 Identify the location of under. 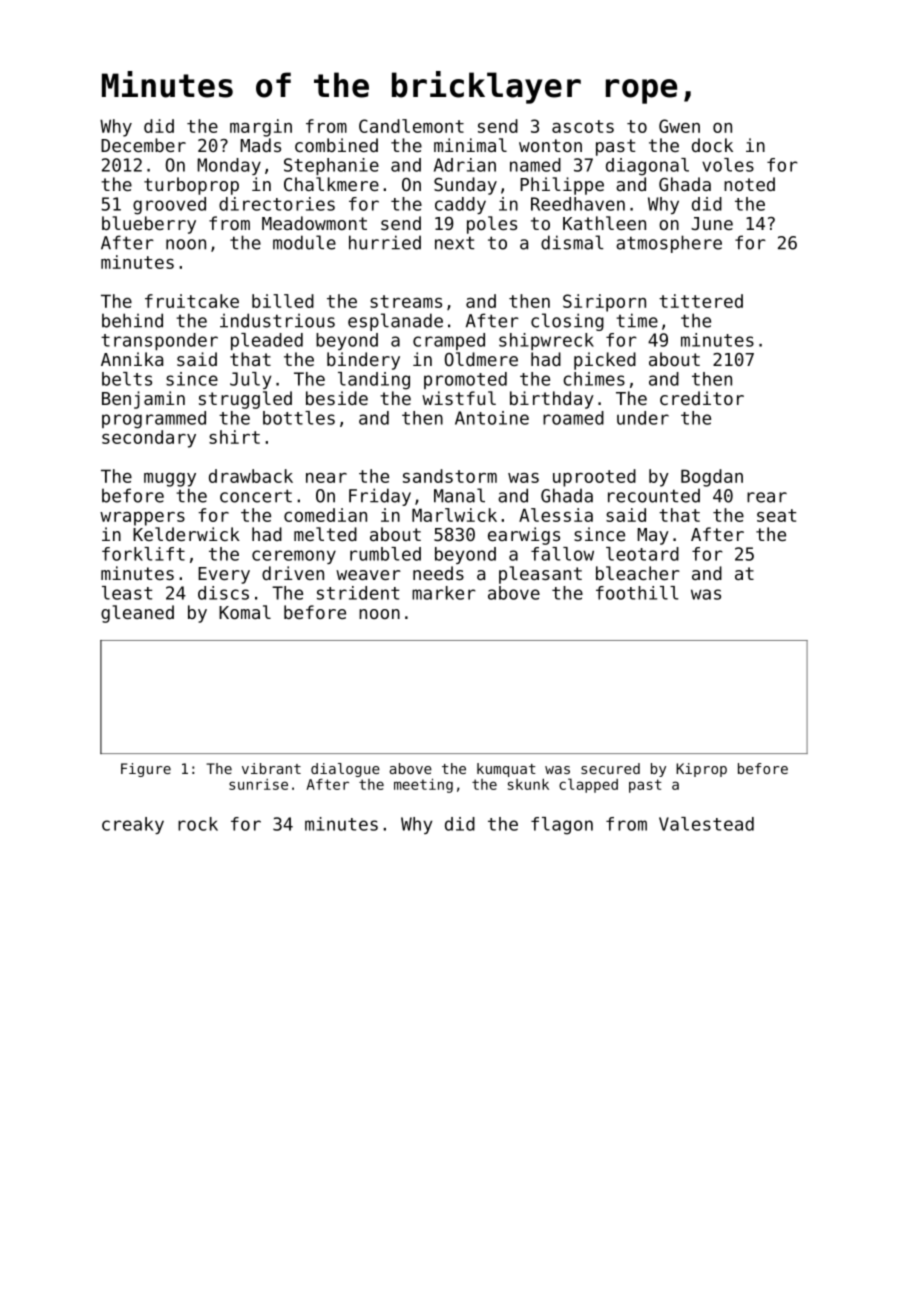
(643, 418).
